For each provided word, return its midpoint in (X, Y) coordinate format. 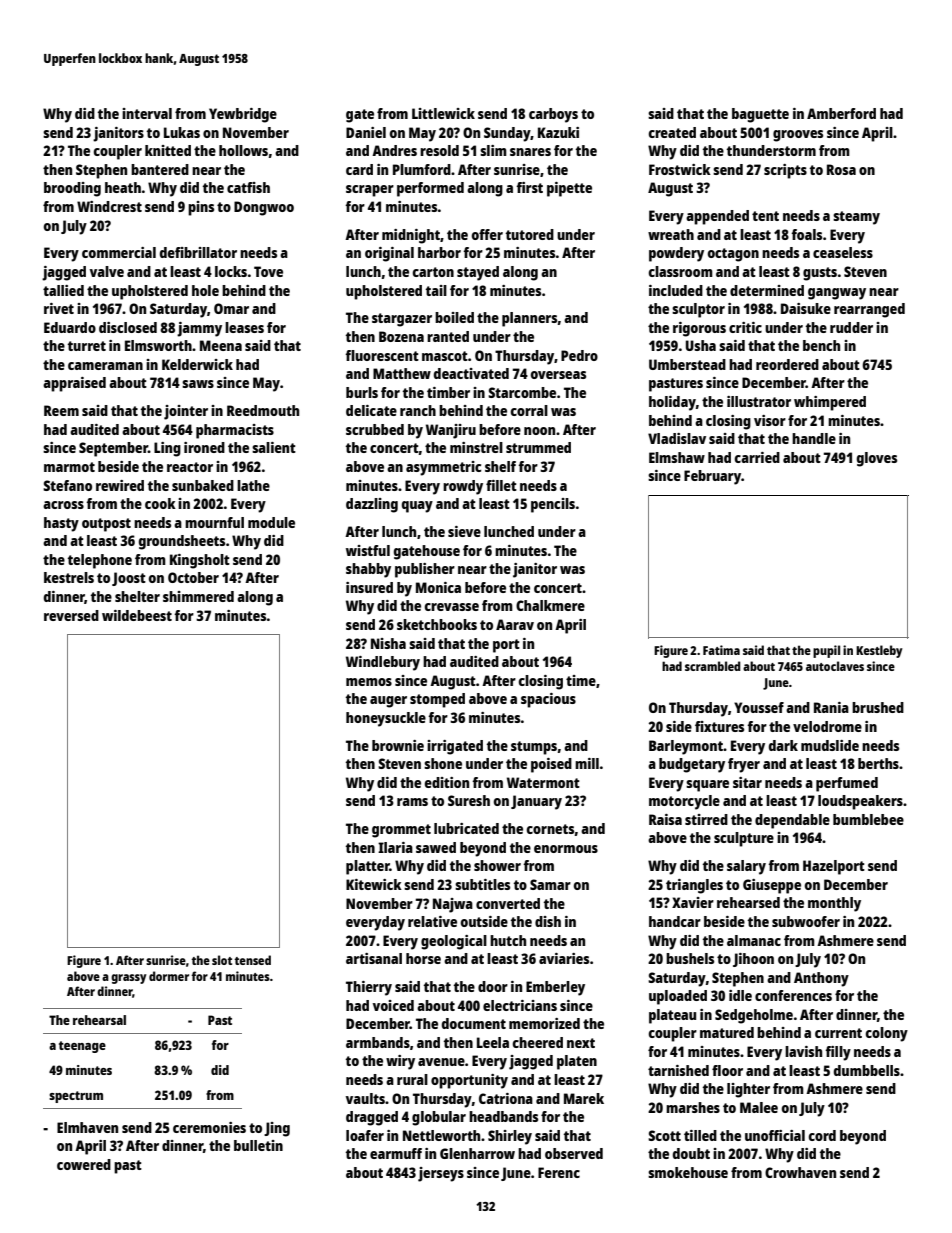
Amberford (841, 113)
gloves (877, 459)
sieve (464, 531)
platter (368, 867)
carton (433, 272)
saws (198, 384)
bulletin (258, 1145)
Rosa (841, 169)
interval (147, 113)
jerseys (441, 1174)
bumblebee (868, 819)
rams (412, 802)
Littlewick (443, 113)
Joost (129, 579)
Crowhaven (800, 1172)
